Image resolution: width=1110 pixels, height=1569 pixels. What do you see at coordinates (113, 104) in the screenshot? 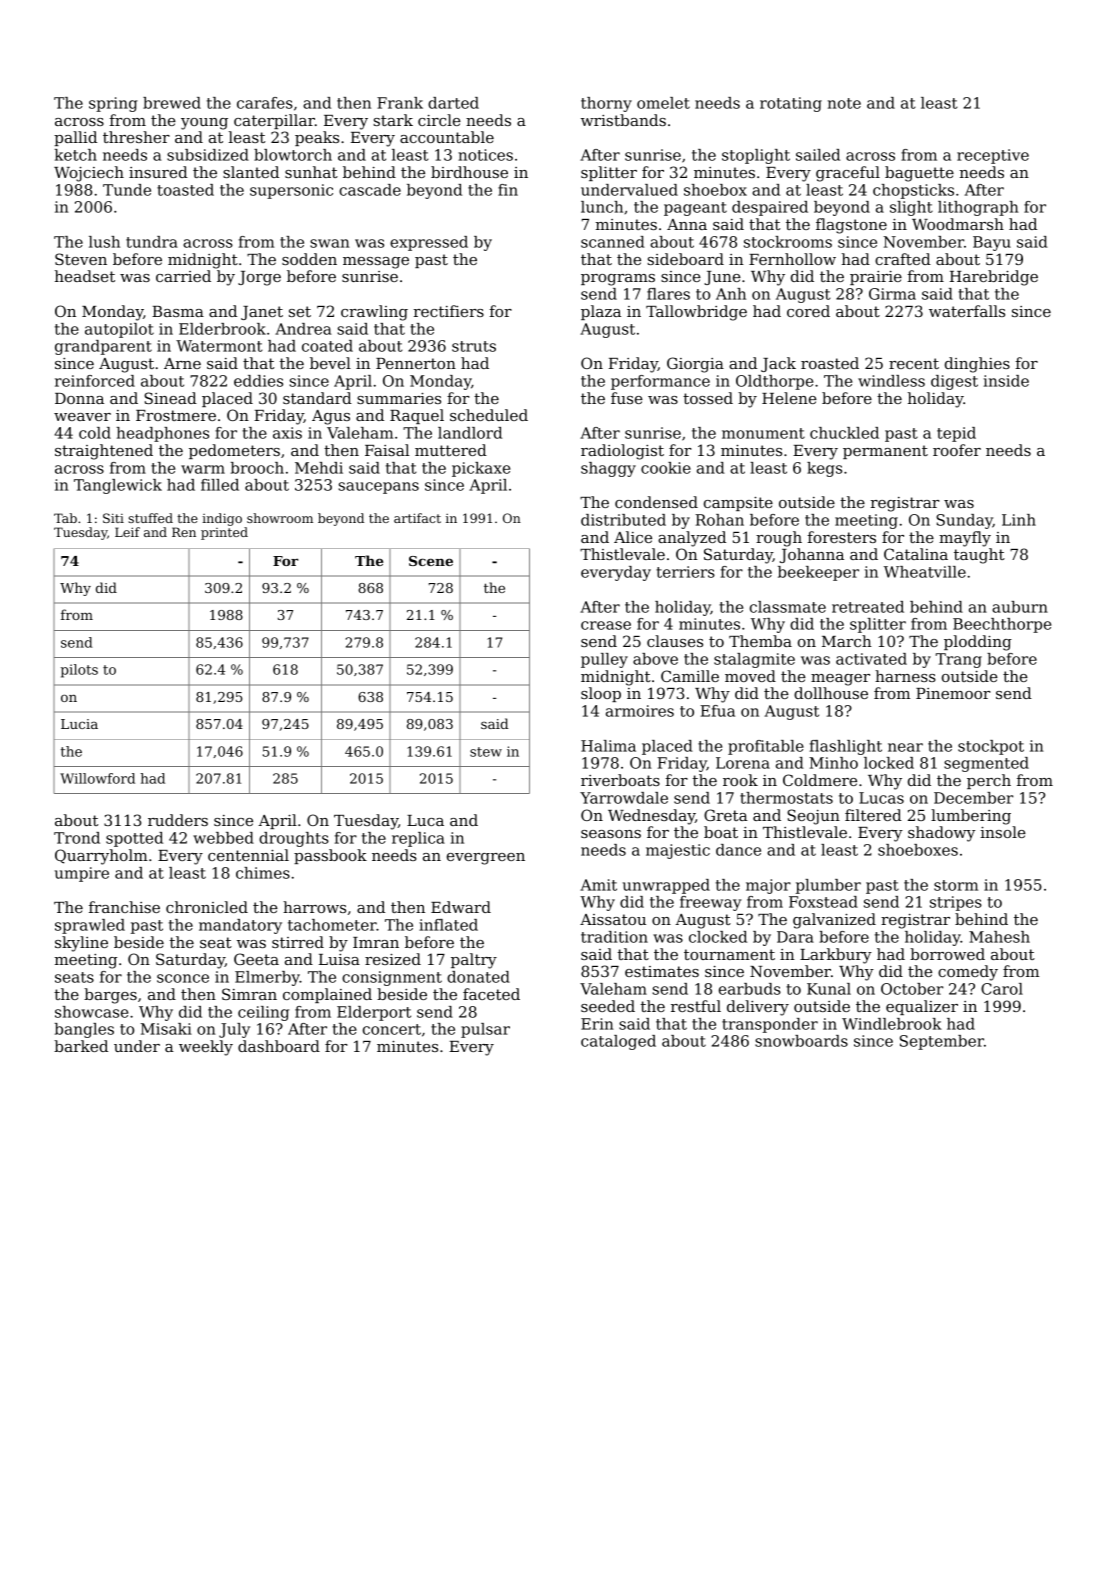
I see `spring` at bounding box center [113, 104].
